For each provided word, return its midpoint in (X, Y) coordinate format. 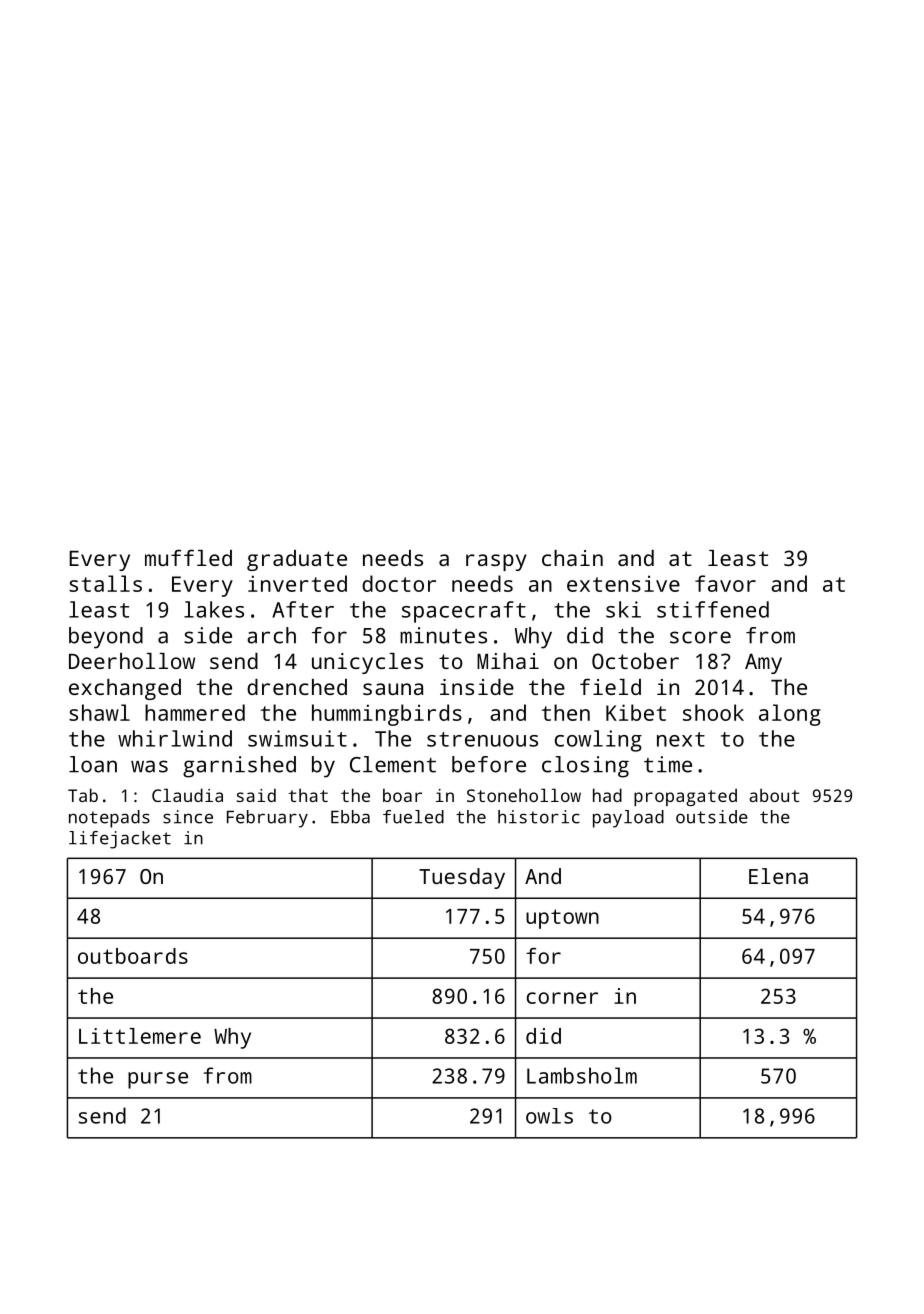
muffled (188, 557)
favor (725, 583)
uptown (562, 919)
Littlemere (140, 1036)
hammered (195, 712)
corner (562, 998)
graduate (297, 560)
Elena (778, 876)
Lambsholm (582, 1075)
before (489, 764)
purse (158, 1080)
